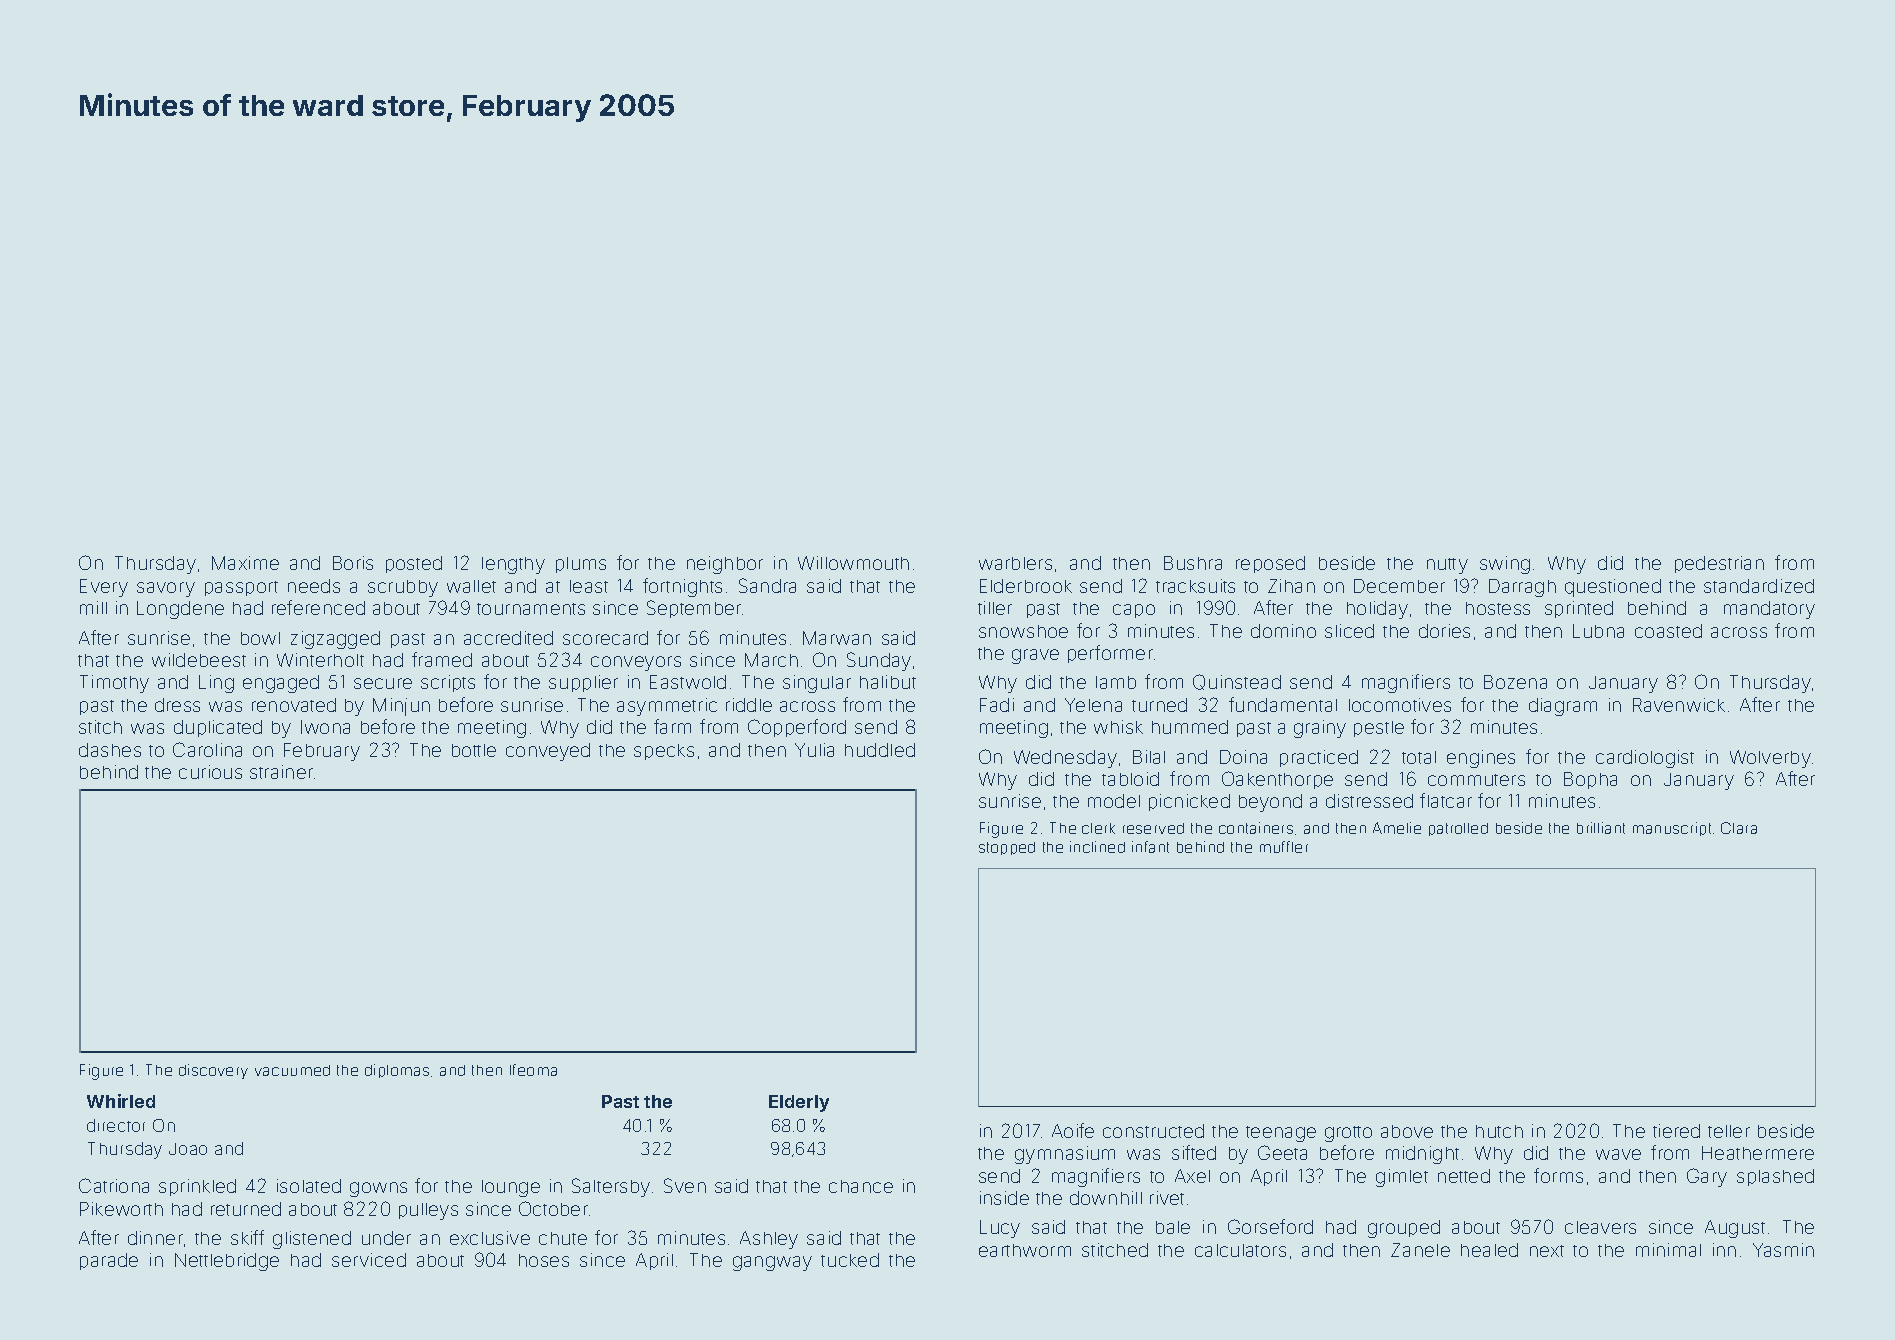  I want to click on diplomas, so click(397, 1071).
